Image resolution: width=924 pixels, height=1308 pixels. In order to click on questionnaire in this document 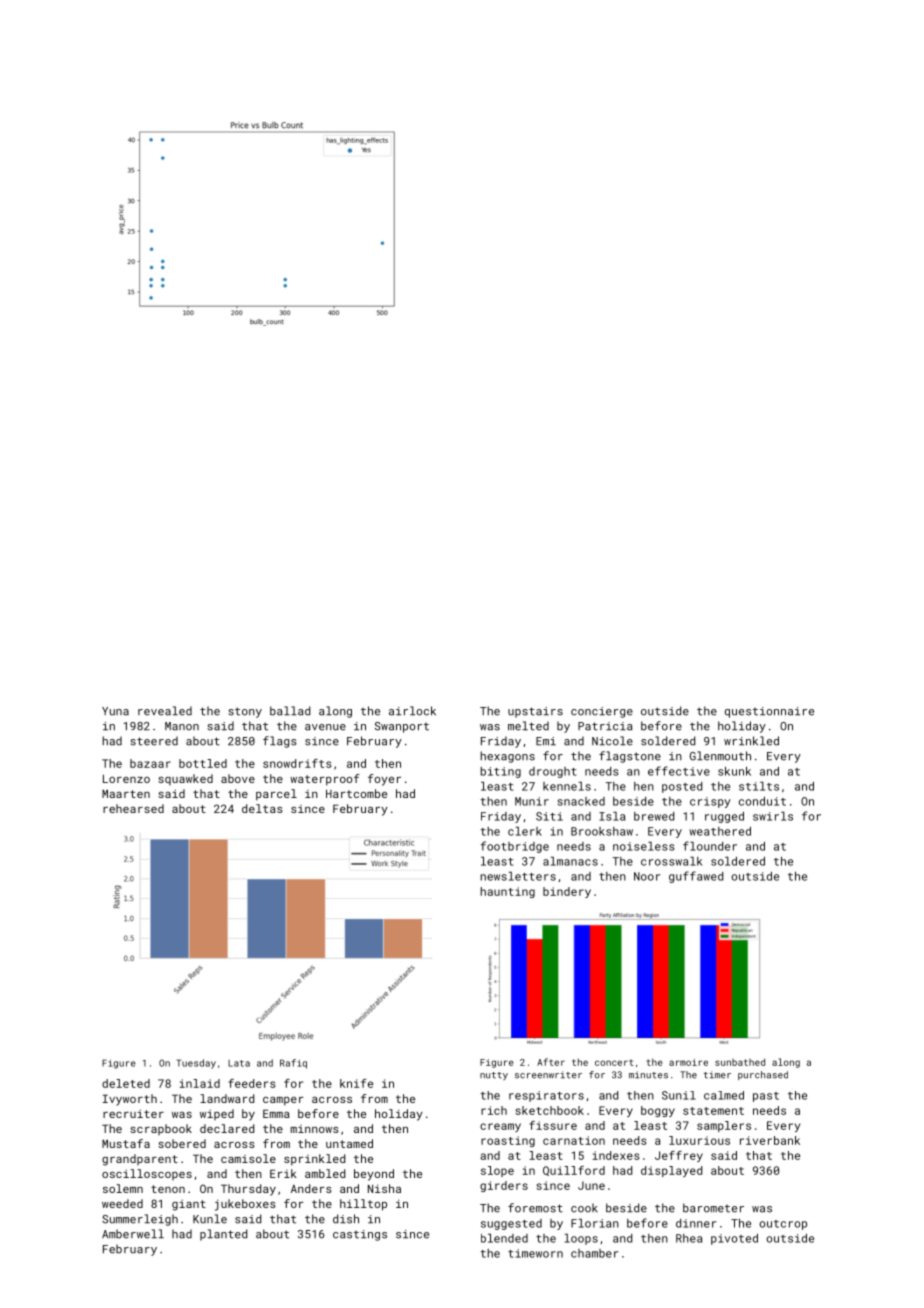, I will do `click(769, 712)`.
